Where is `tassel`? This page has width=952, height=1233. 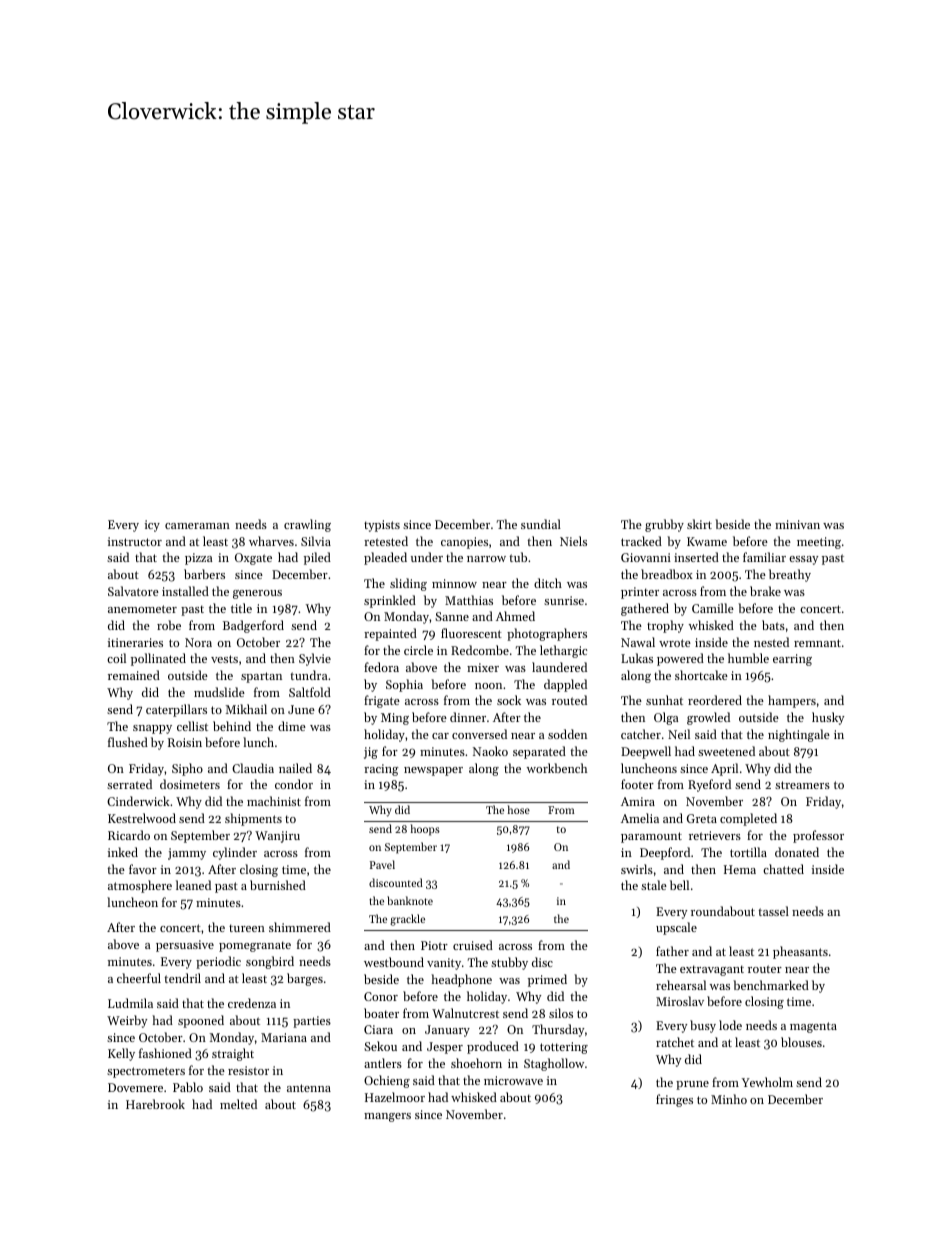
tassel is located at coordinates (773, 911).
